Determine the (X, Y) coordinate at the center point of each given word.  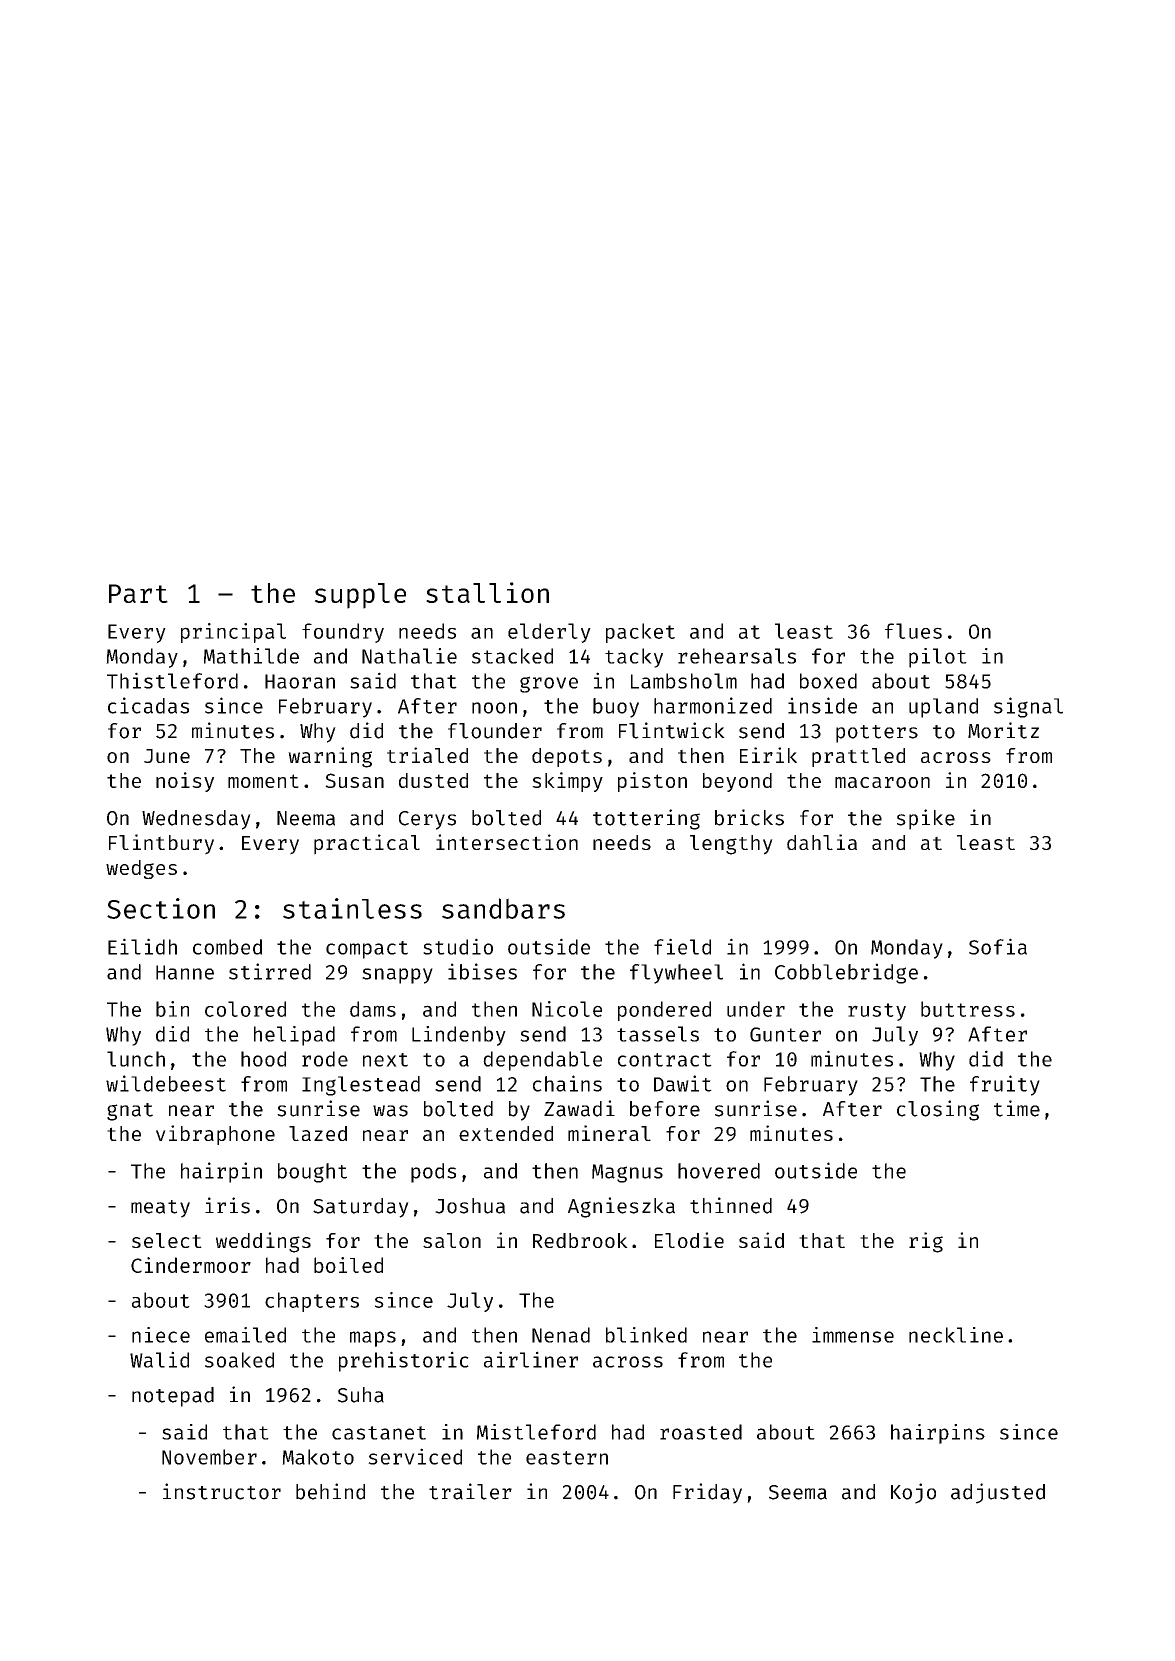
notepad (173, 1397)
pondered (664, 1011)
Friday (707, 1493)
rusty (877, 1012)
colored (245, 1009)
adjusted (998, 1493)
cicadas (148, 705)
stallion (487, 592)
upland (943, 708)
